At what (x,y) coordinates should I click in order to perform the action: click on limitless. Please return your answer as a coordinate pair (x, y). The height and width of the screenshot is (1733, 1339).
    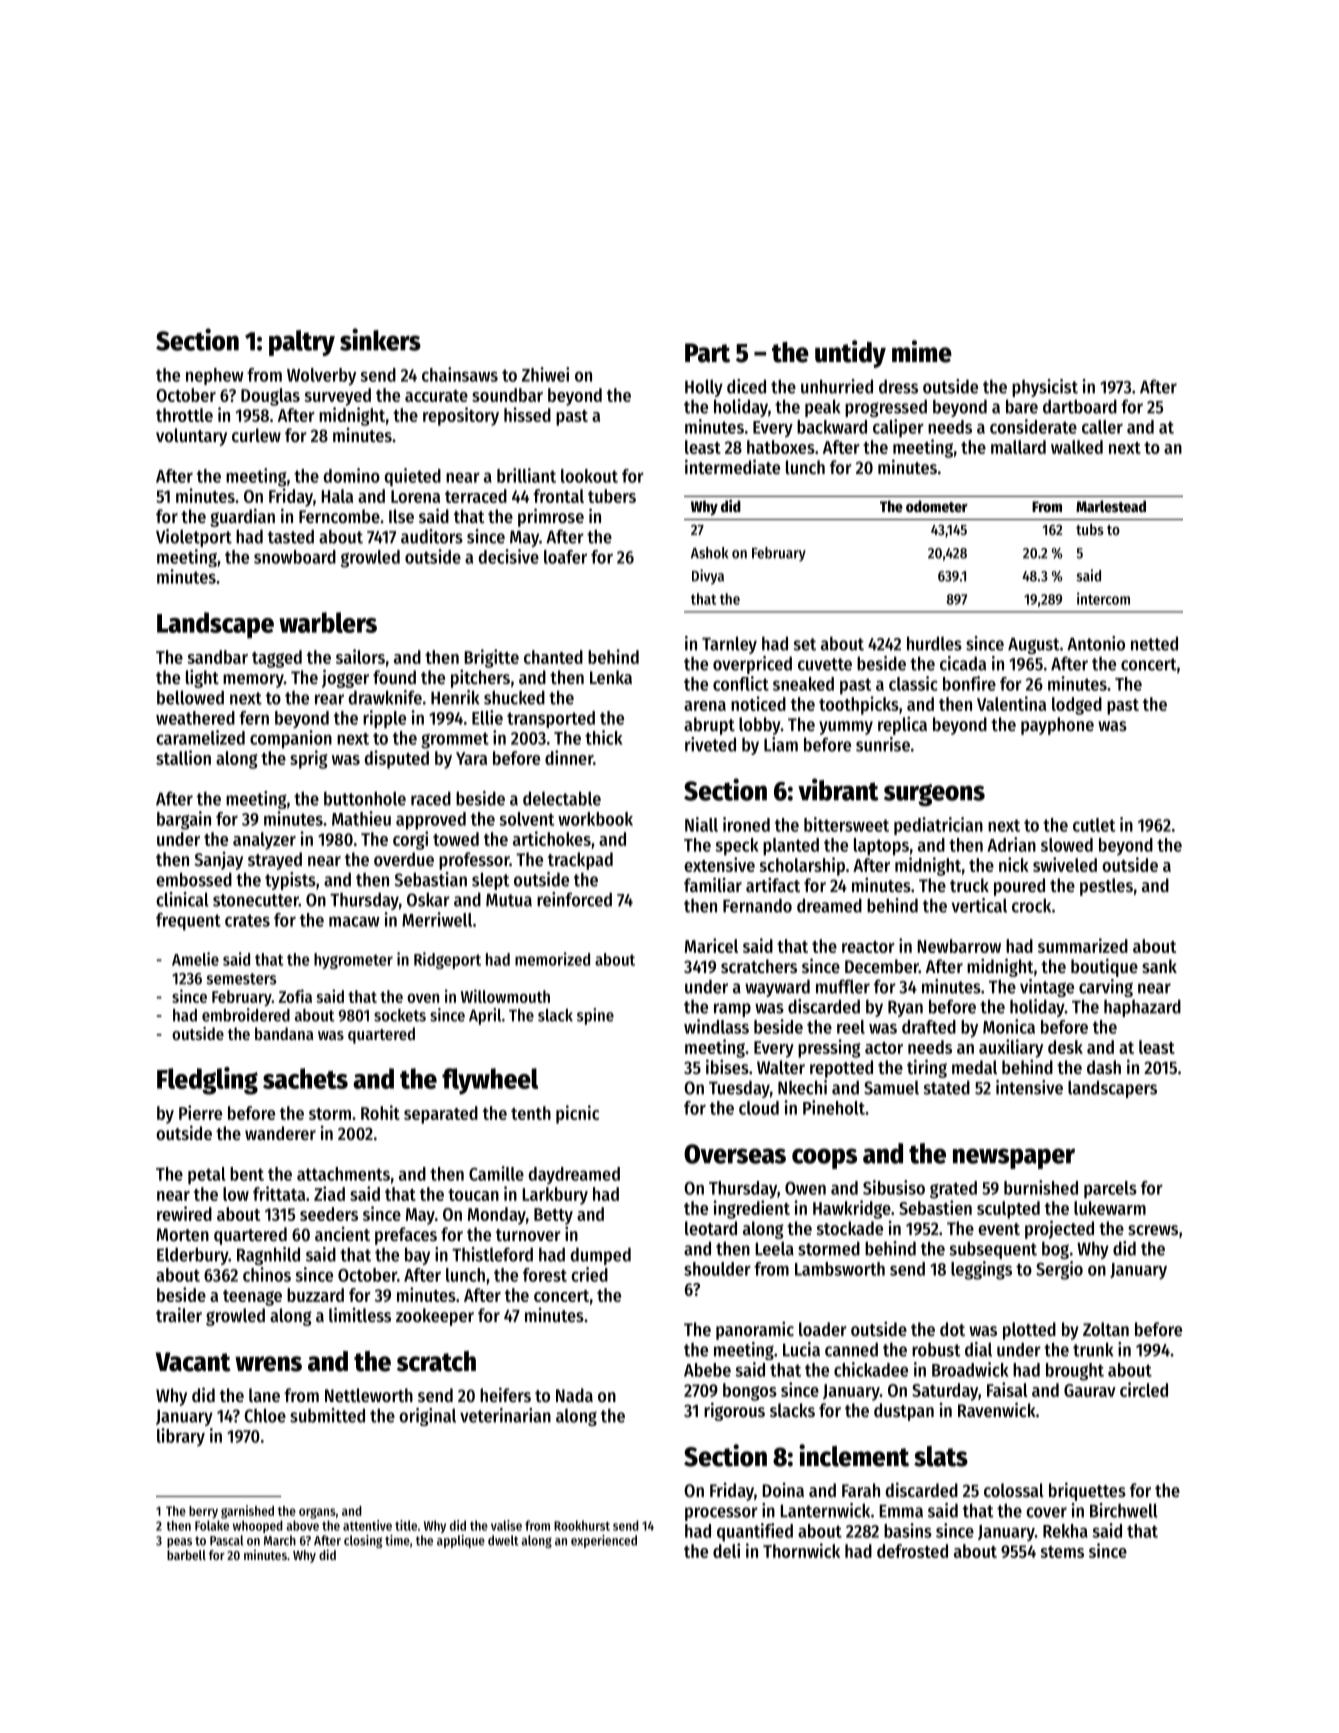
    Looking at the image, I should click on (360, 1314).
